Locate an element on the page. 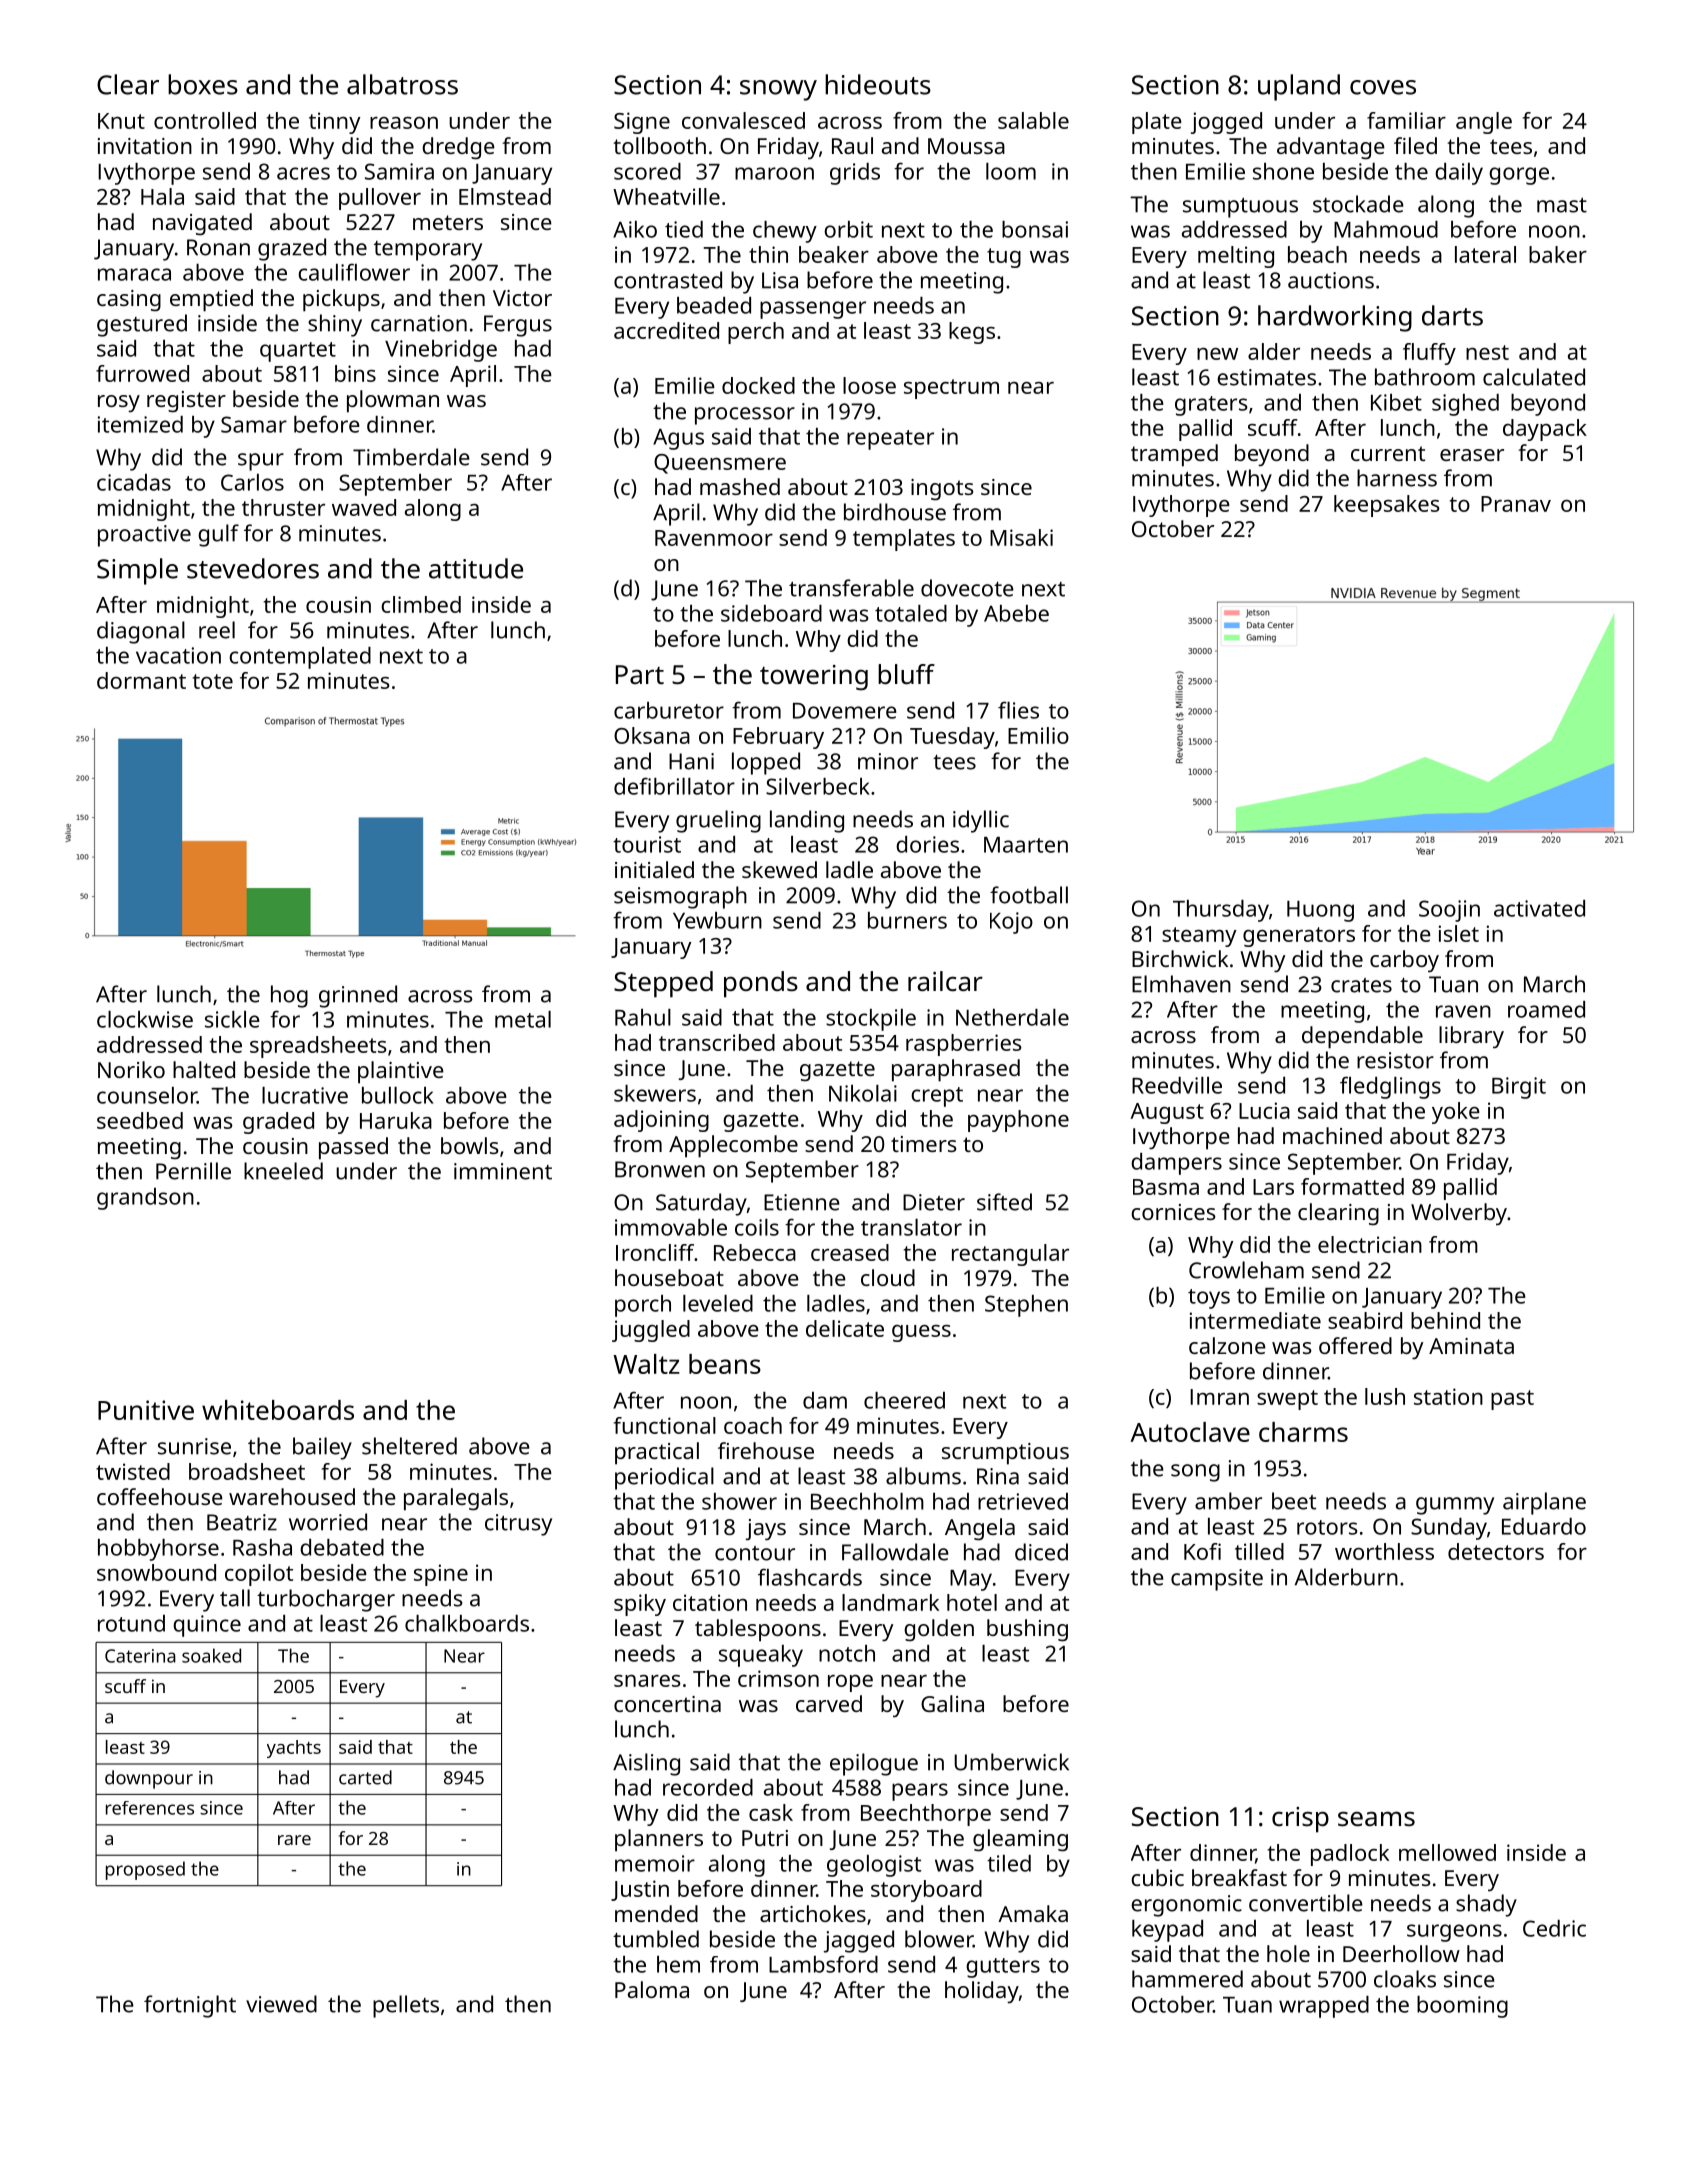 The image size is (1683, 2178). surgeons is located at coordinates (1454, 1933).
